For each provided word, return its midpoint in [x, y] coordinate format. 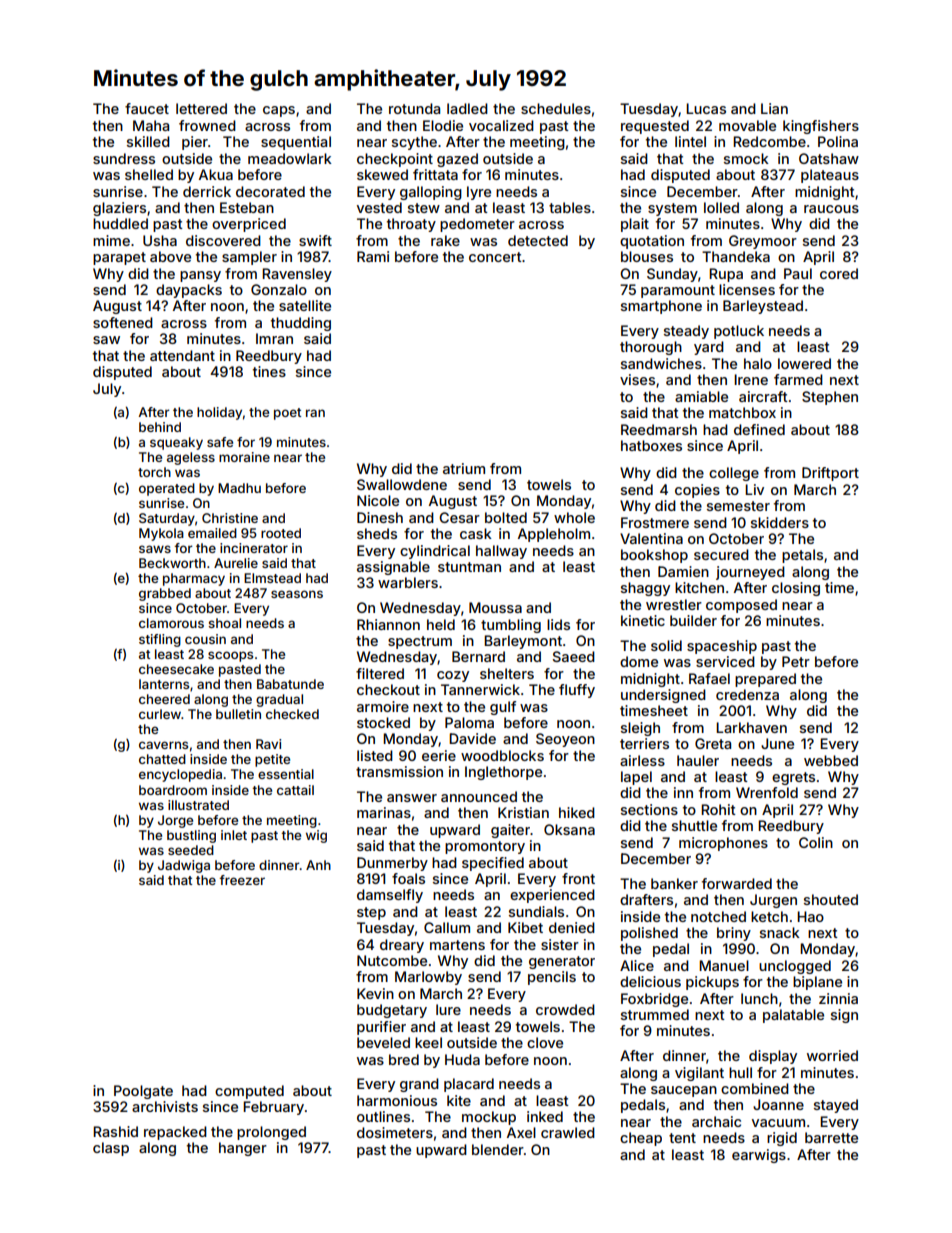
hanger [243, 1149]
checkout [388, 689]
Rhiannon [388, 624]
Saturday [167, 519]
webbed [831, 760]
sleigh [640, 729]
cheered [164, 699]
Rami [373, 256]
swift [315, 240]
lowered [804, 363]
